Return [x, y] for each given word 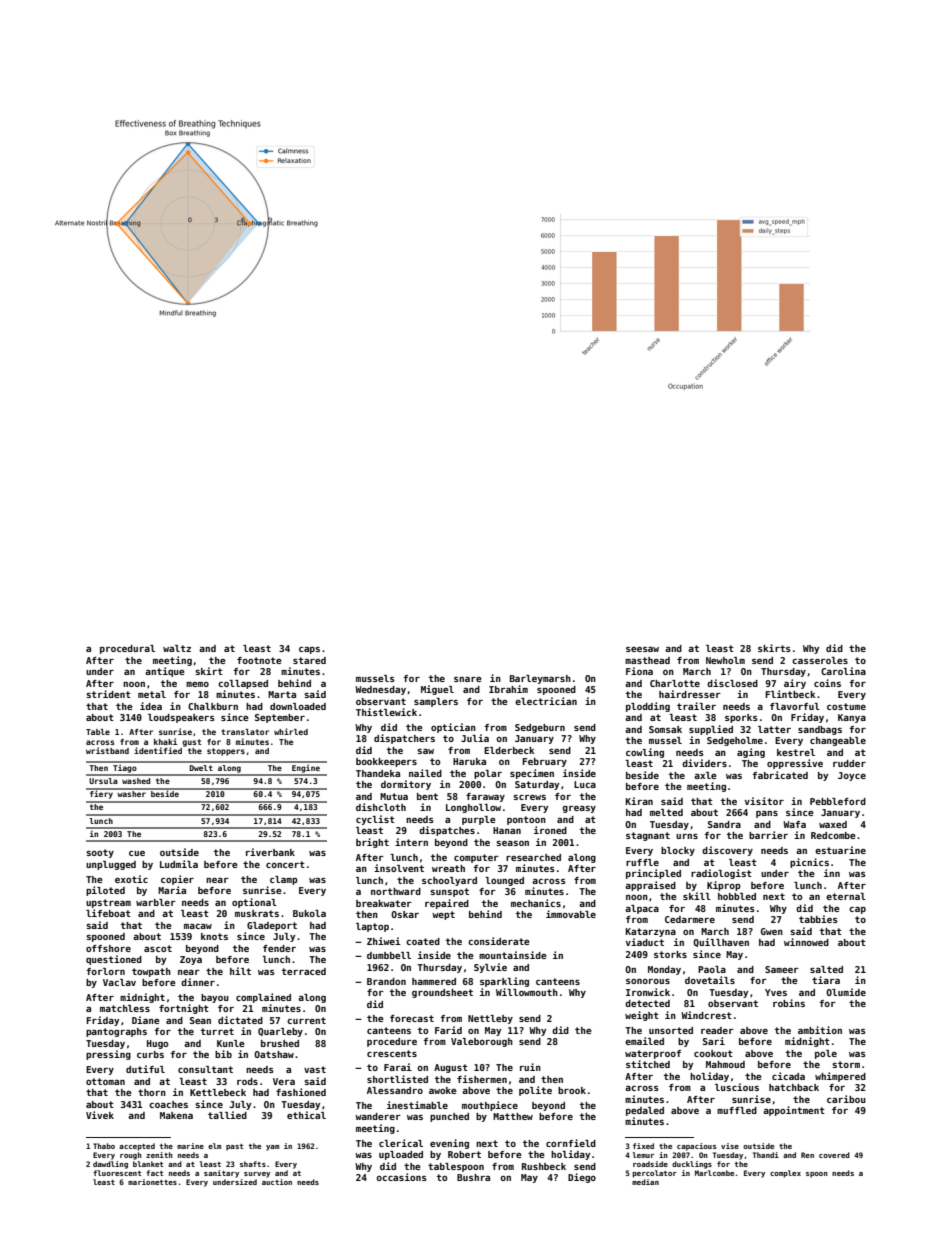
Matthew [513, 1116]
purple [479, 820]
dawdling [110, 1165]
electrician [546, 701]
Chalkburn [213, 706]
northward [396, 891]
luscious [737, 1087]
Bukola [309, 913]
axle [705, 775]
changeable [838, 741]
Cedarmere [690, 919]
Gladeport [272, 926]
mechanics [536, 903]
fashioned [301, 1092]
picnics [809, 863]
